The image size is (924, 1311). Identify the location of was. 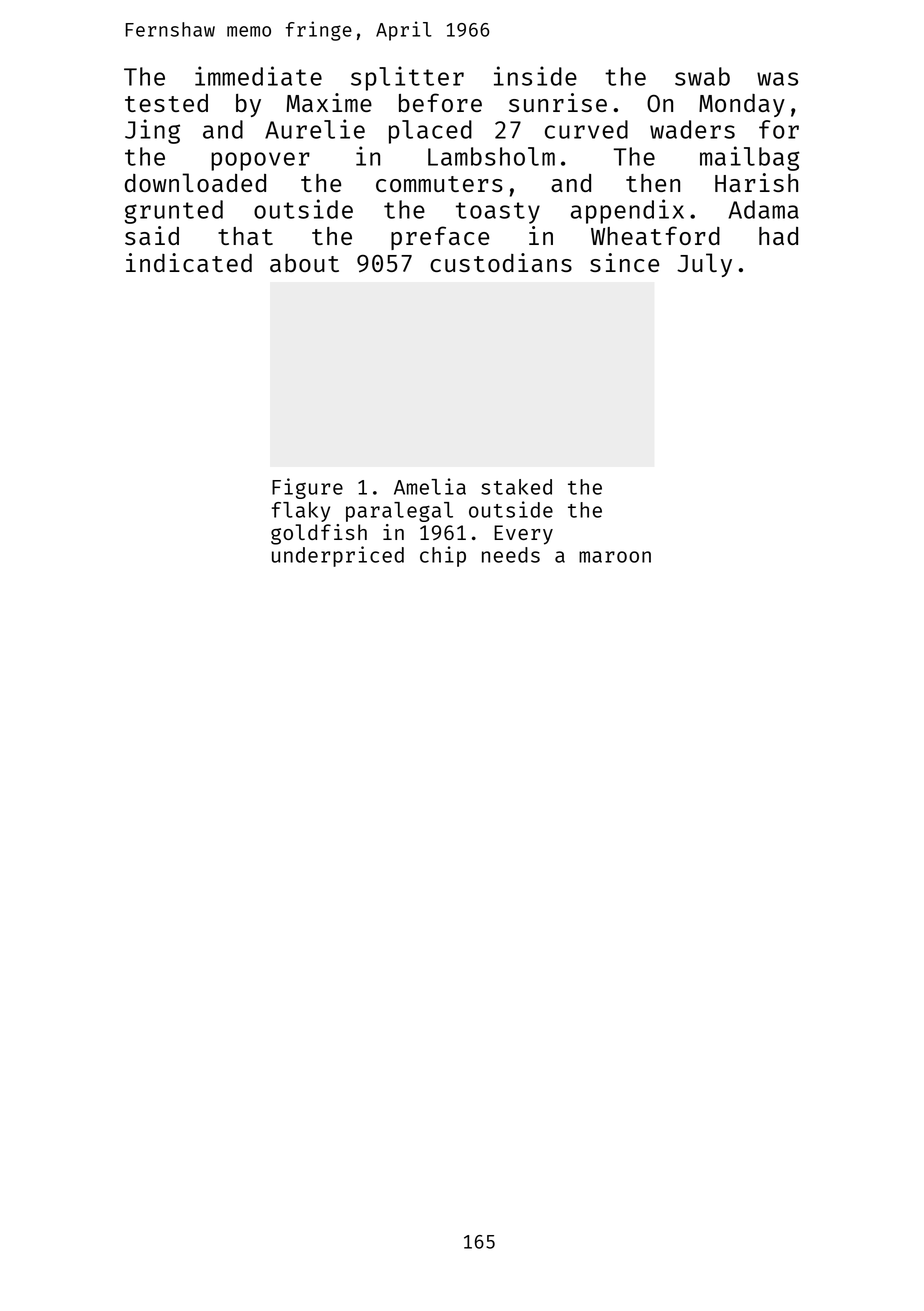
(777, 79).
